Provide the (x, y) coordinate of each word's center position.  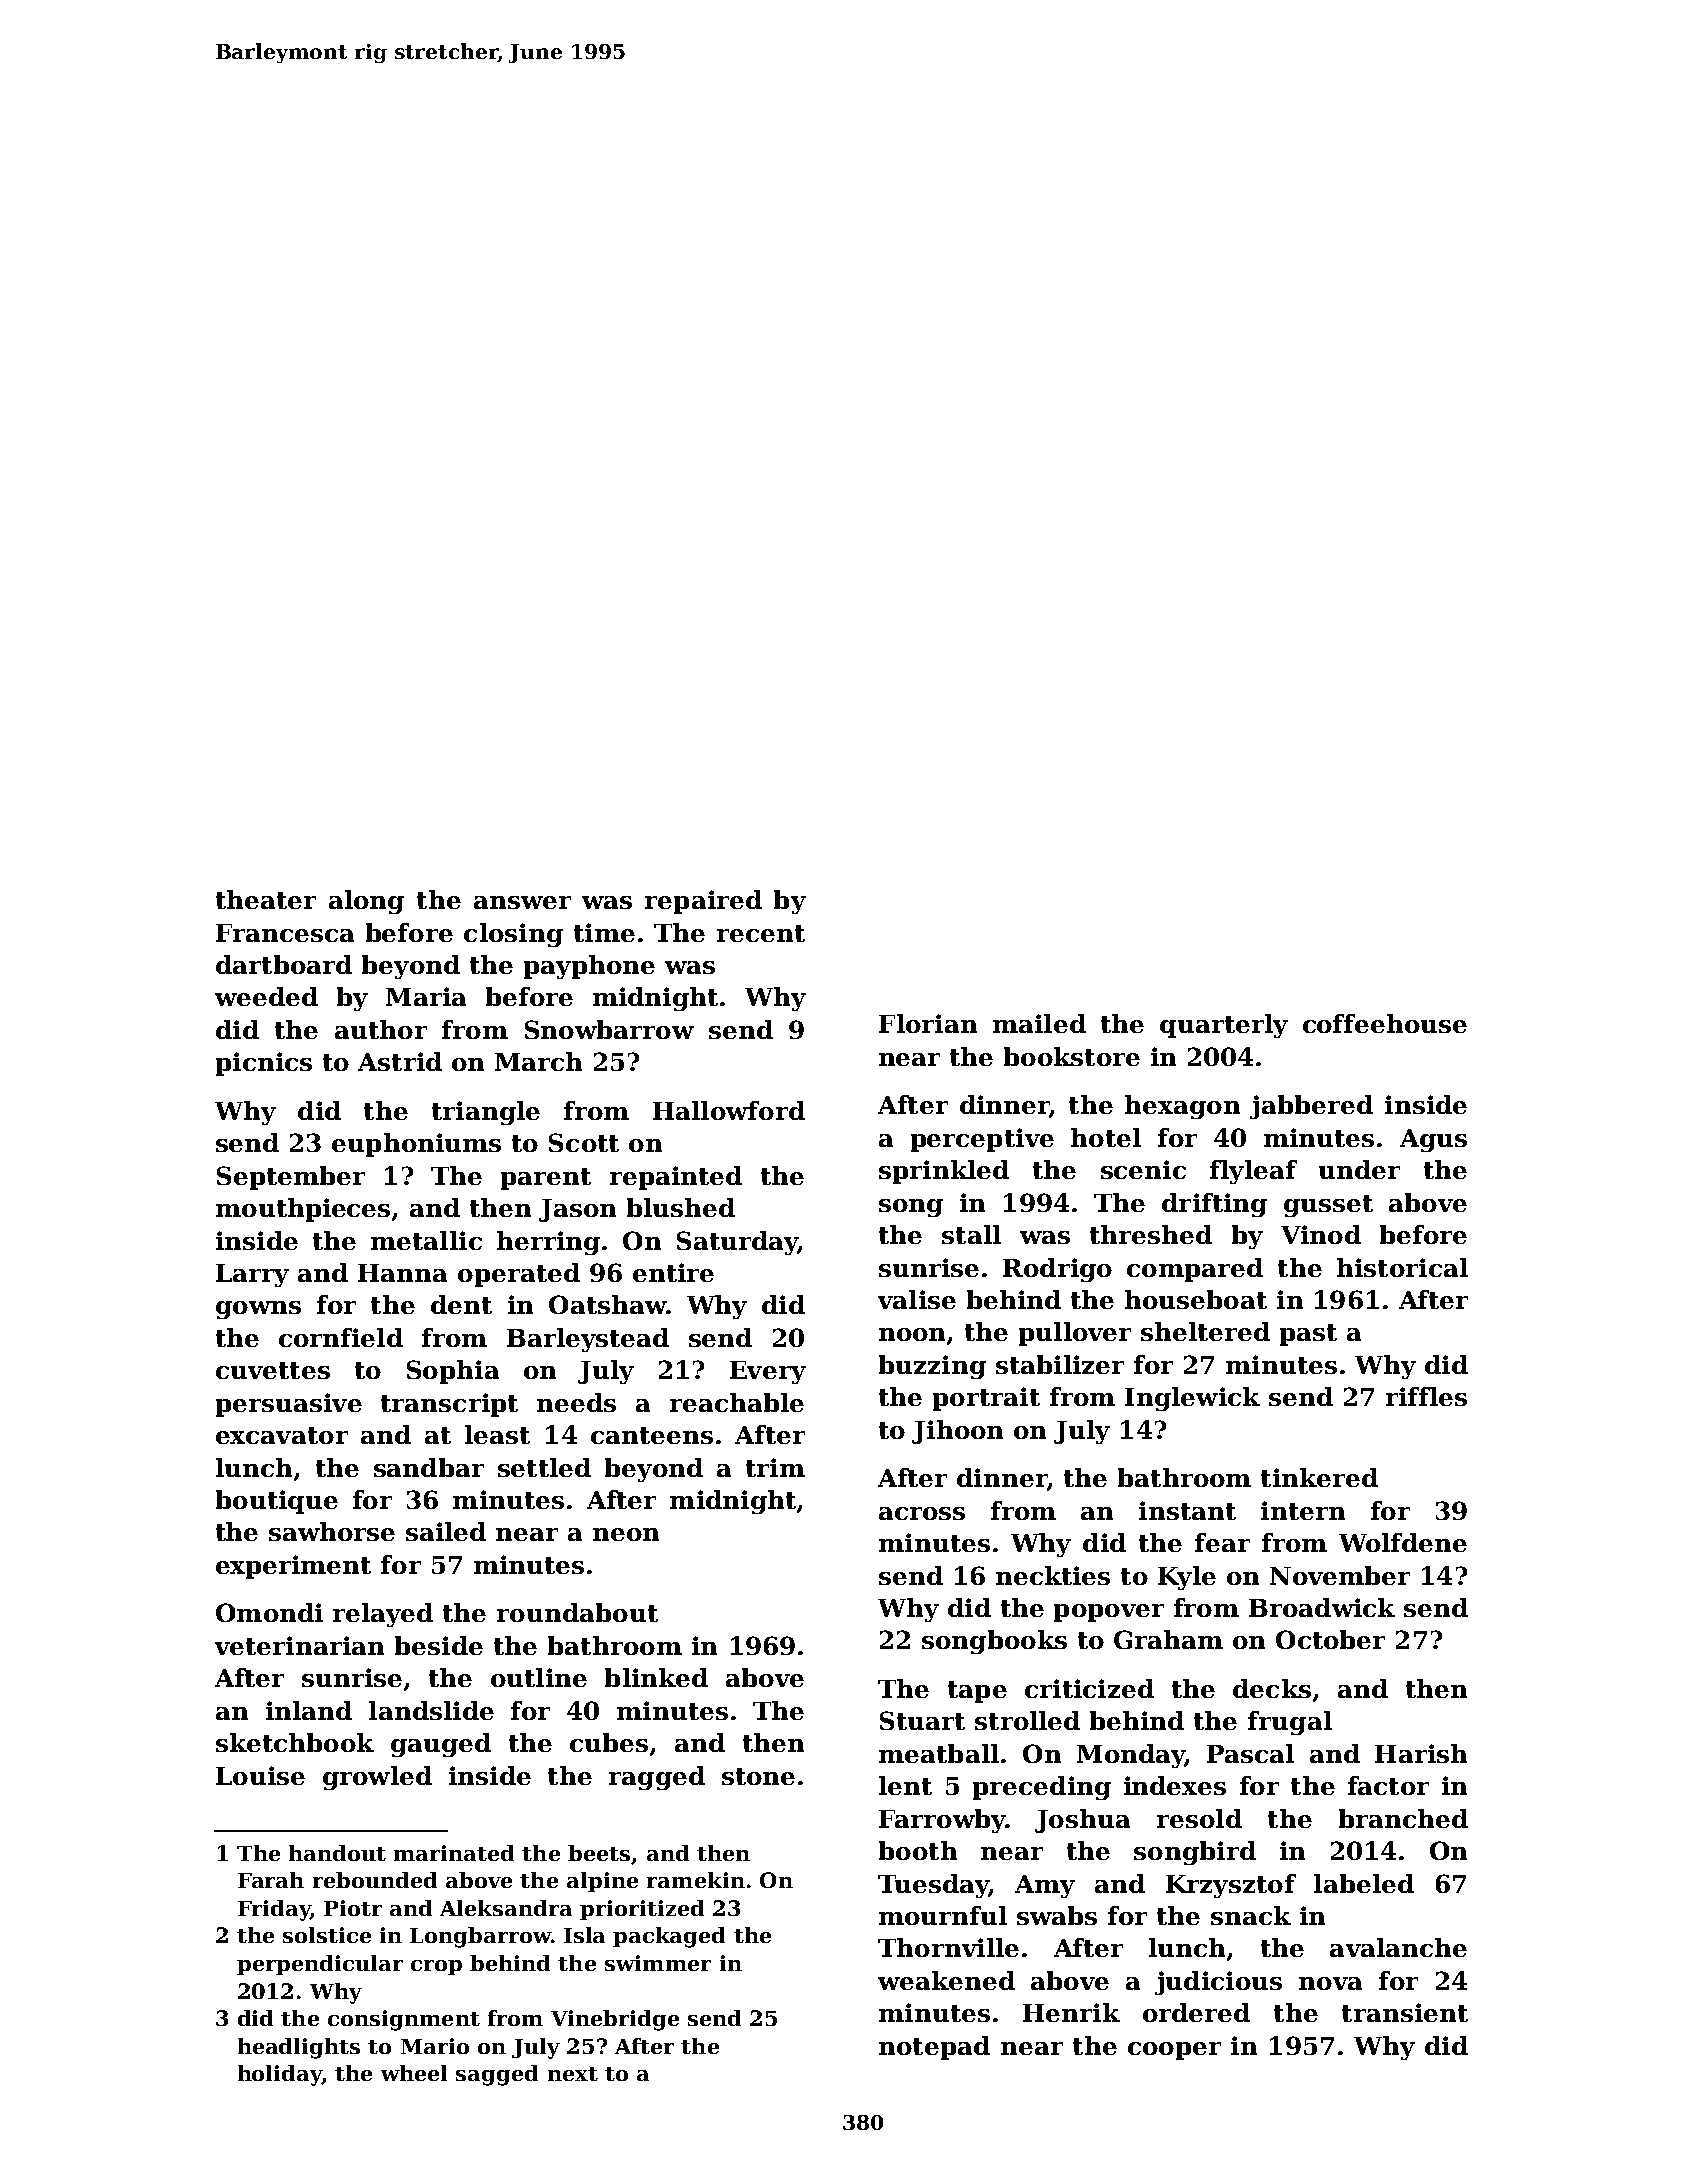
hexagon (1182, 1107)
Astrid (400, 1061)
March (538, 1061)
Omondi (269, 1612)
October (1330, 1639)
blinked (656, 1677)
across (922, 1513)
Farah (271, 1880)
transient (1405, 2012)
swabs (1057, 1915)
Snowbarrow (609, 1029)
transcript (449, 1405)
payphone (589, 967)
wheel (414, 2073)
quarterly (1224, 1026)
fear (1222, 1542)
